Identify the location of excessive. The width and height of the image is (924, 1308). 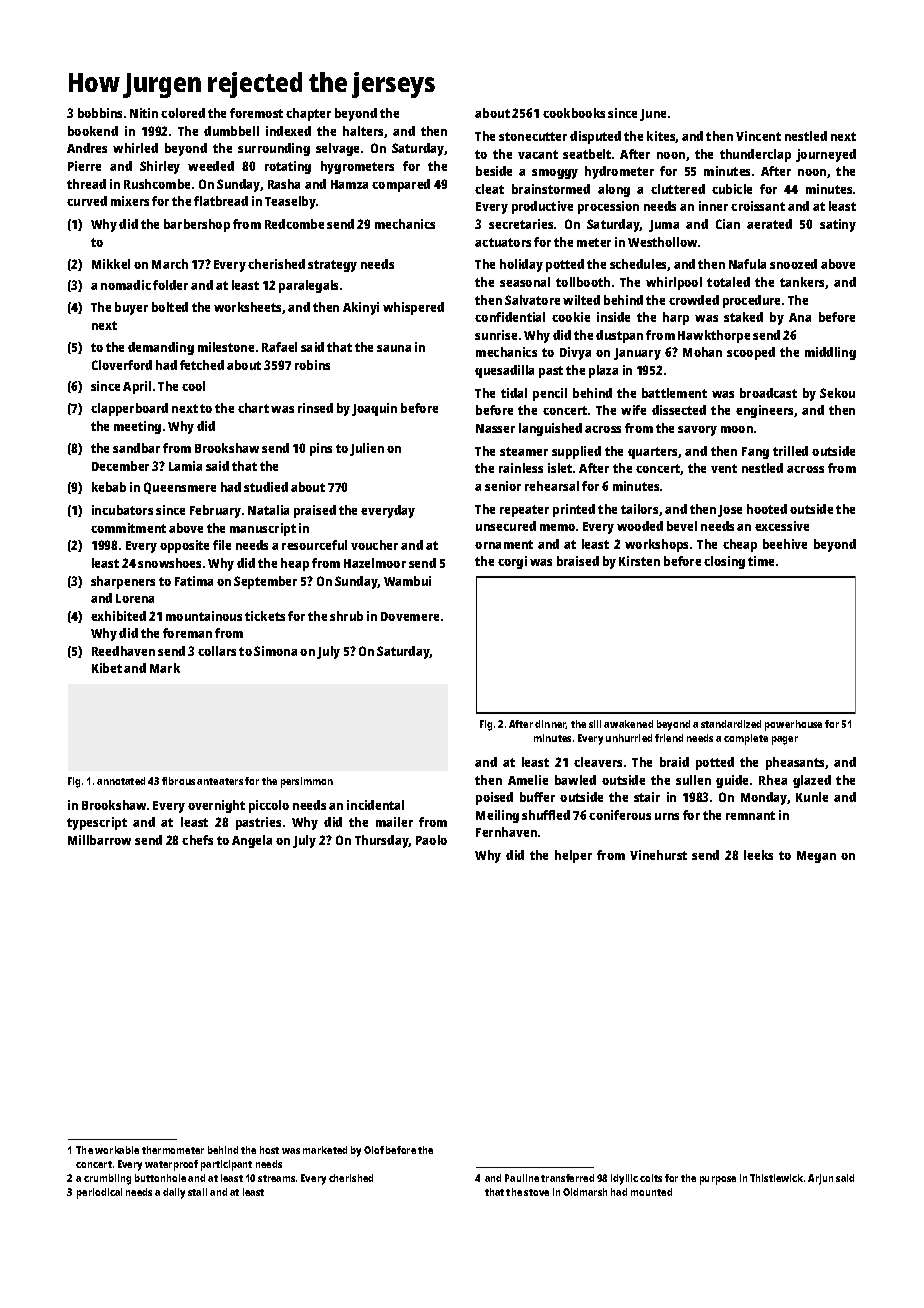
(782, 526).
